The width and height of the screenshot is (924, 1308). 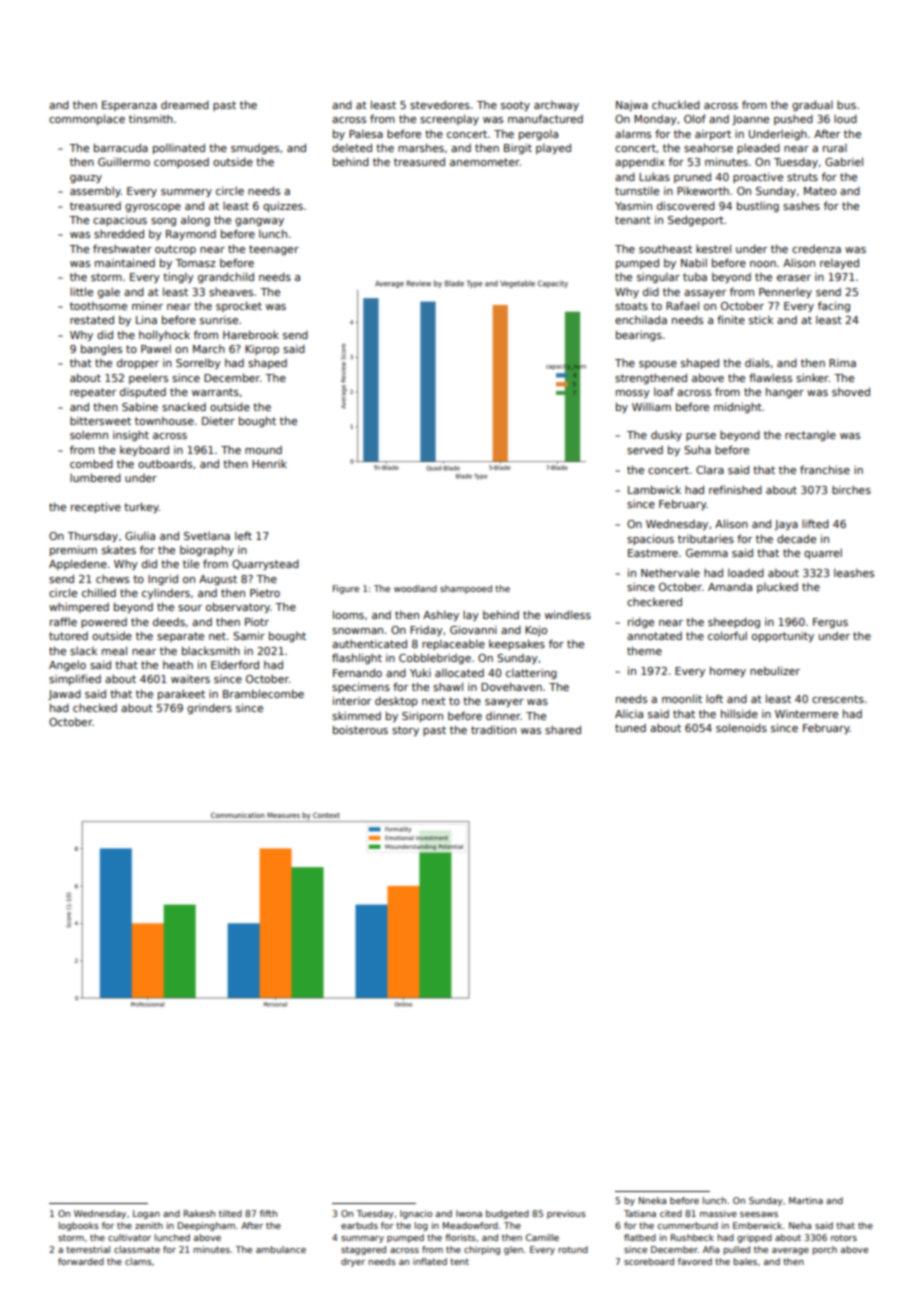 What do you see at coordinates (416, 1214) in the screenshot?
I see `Ignacio` at bounding box center [416, 1214].
